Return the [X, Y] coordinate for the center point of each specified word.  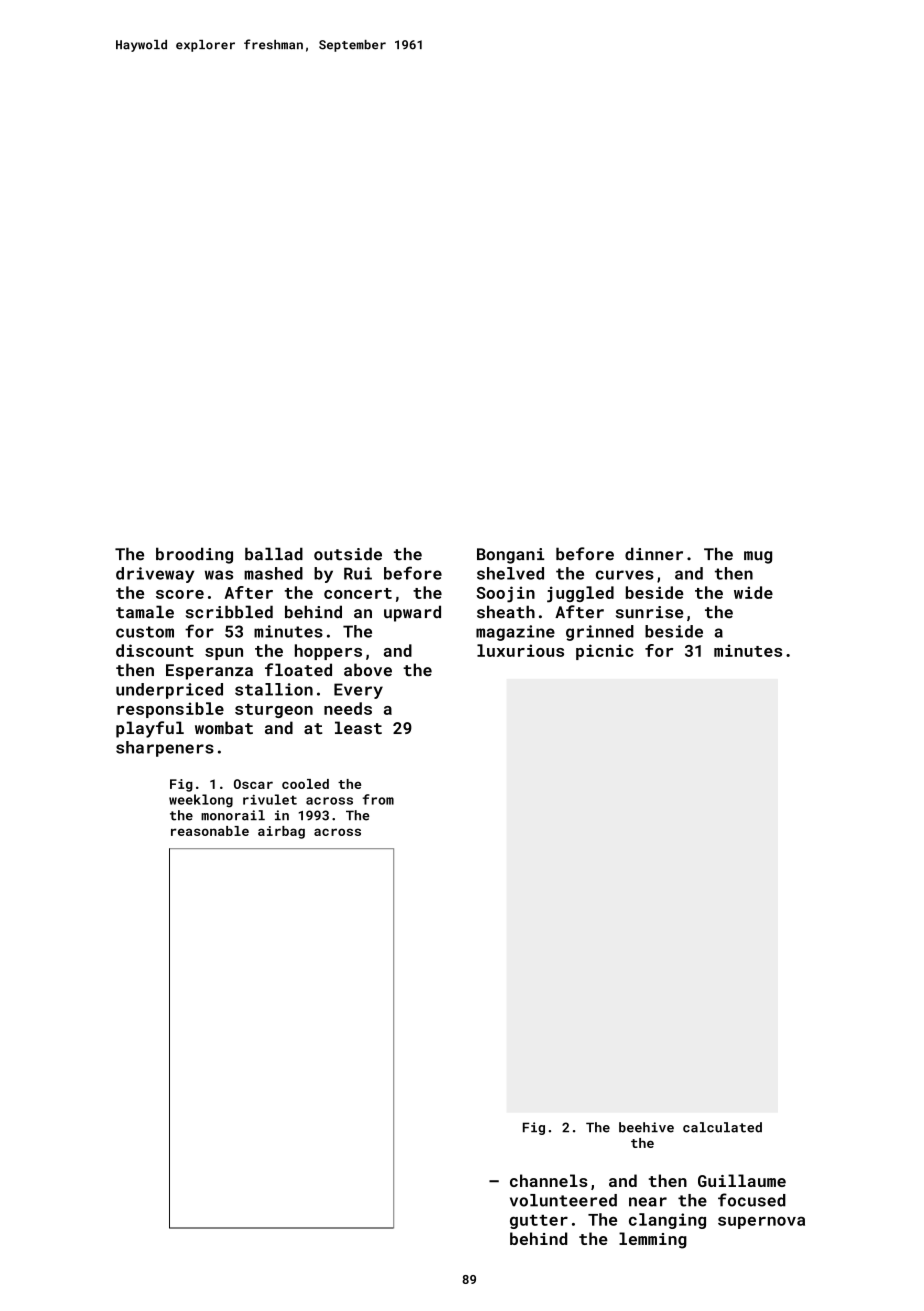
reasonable [210, 831]
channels [549, 1180]
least [358, 727]
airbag [281, 832]
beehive [646, 1127]
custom [145, 632]
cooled [305, 784]
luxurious [520, 650]
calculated [722, 1127]
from [378, 799]
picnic [605, 652]
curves [625, 575]
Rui [358, 573]
